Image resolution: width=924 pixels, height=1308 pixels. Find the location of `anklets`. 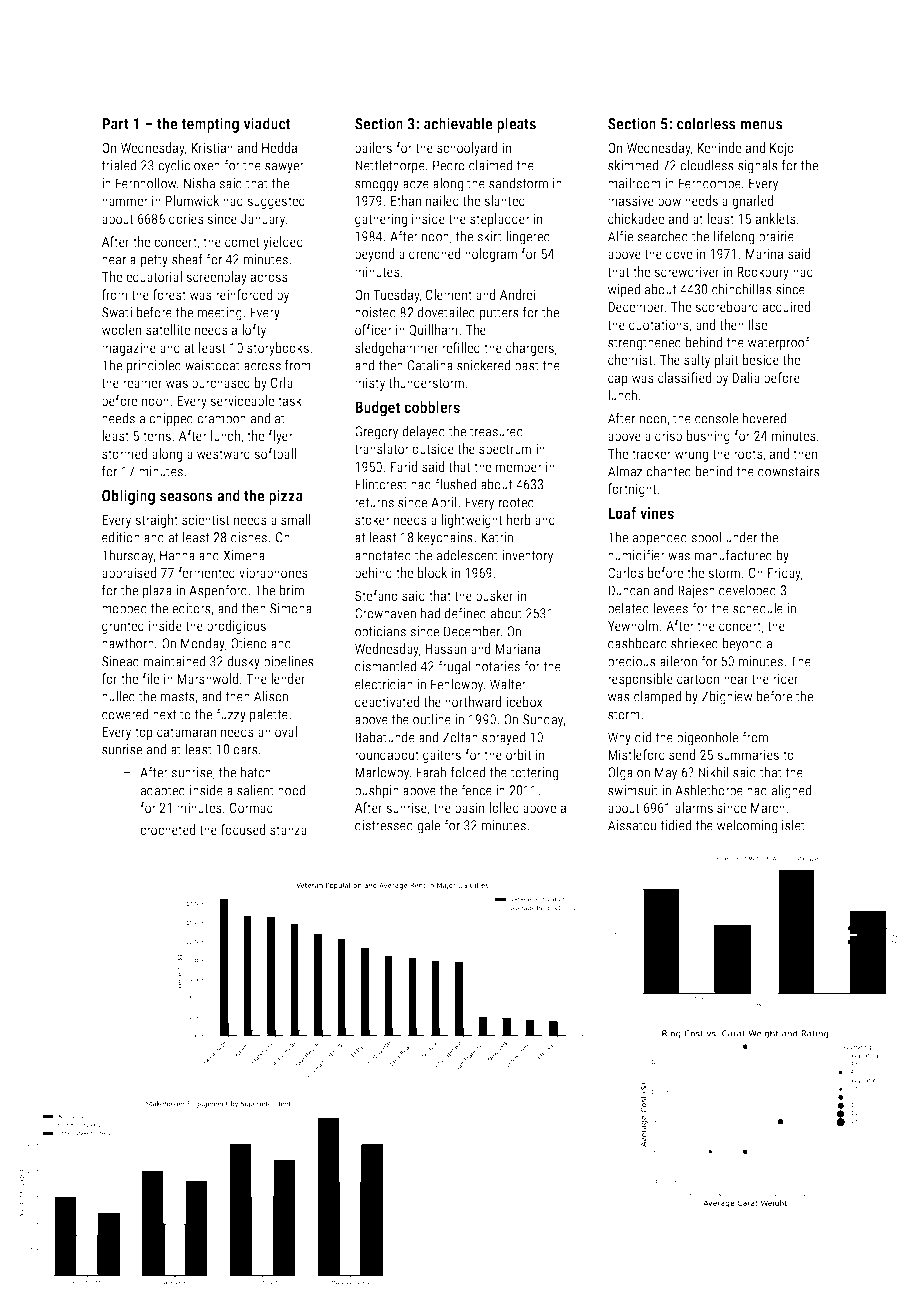

anklets is located at coordinates (776, 218).
